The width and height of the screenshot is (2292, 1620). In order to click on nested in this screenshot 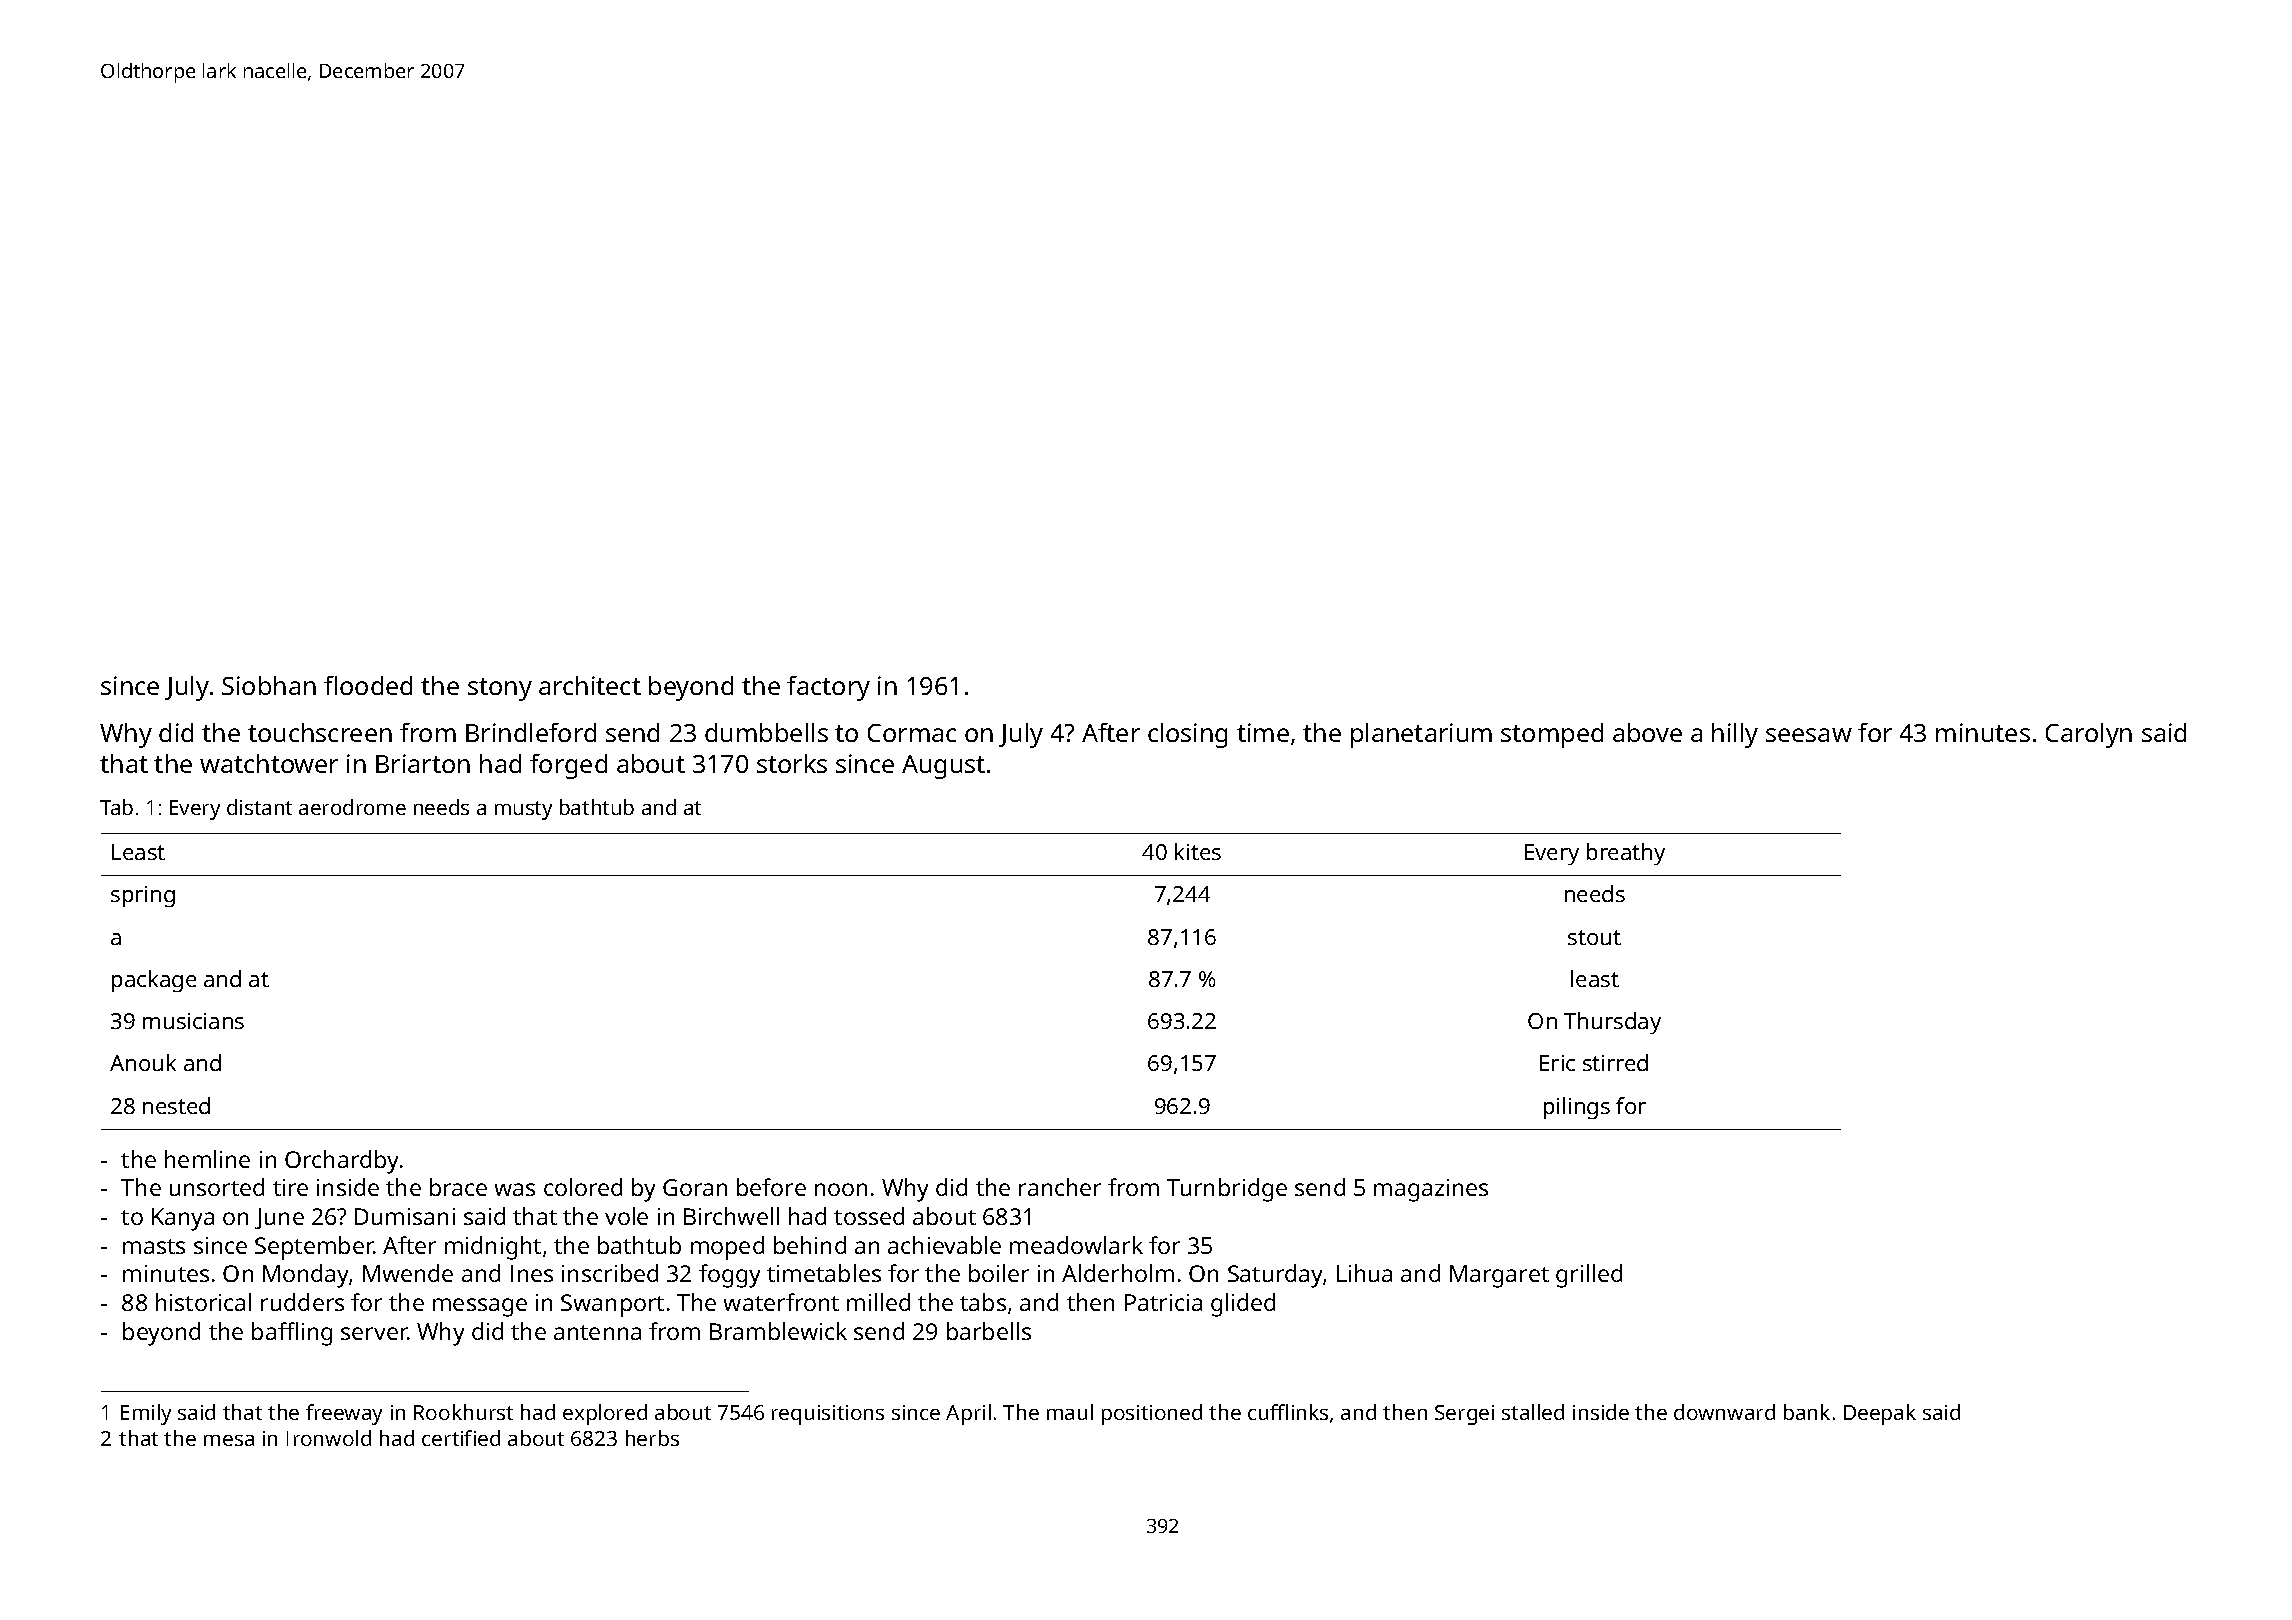, I will do `click(176, 1105)`.
